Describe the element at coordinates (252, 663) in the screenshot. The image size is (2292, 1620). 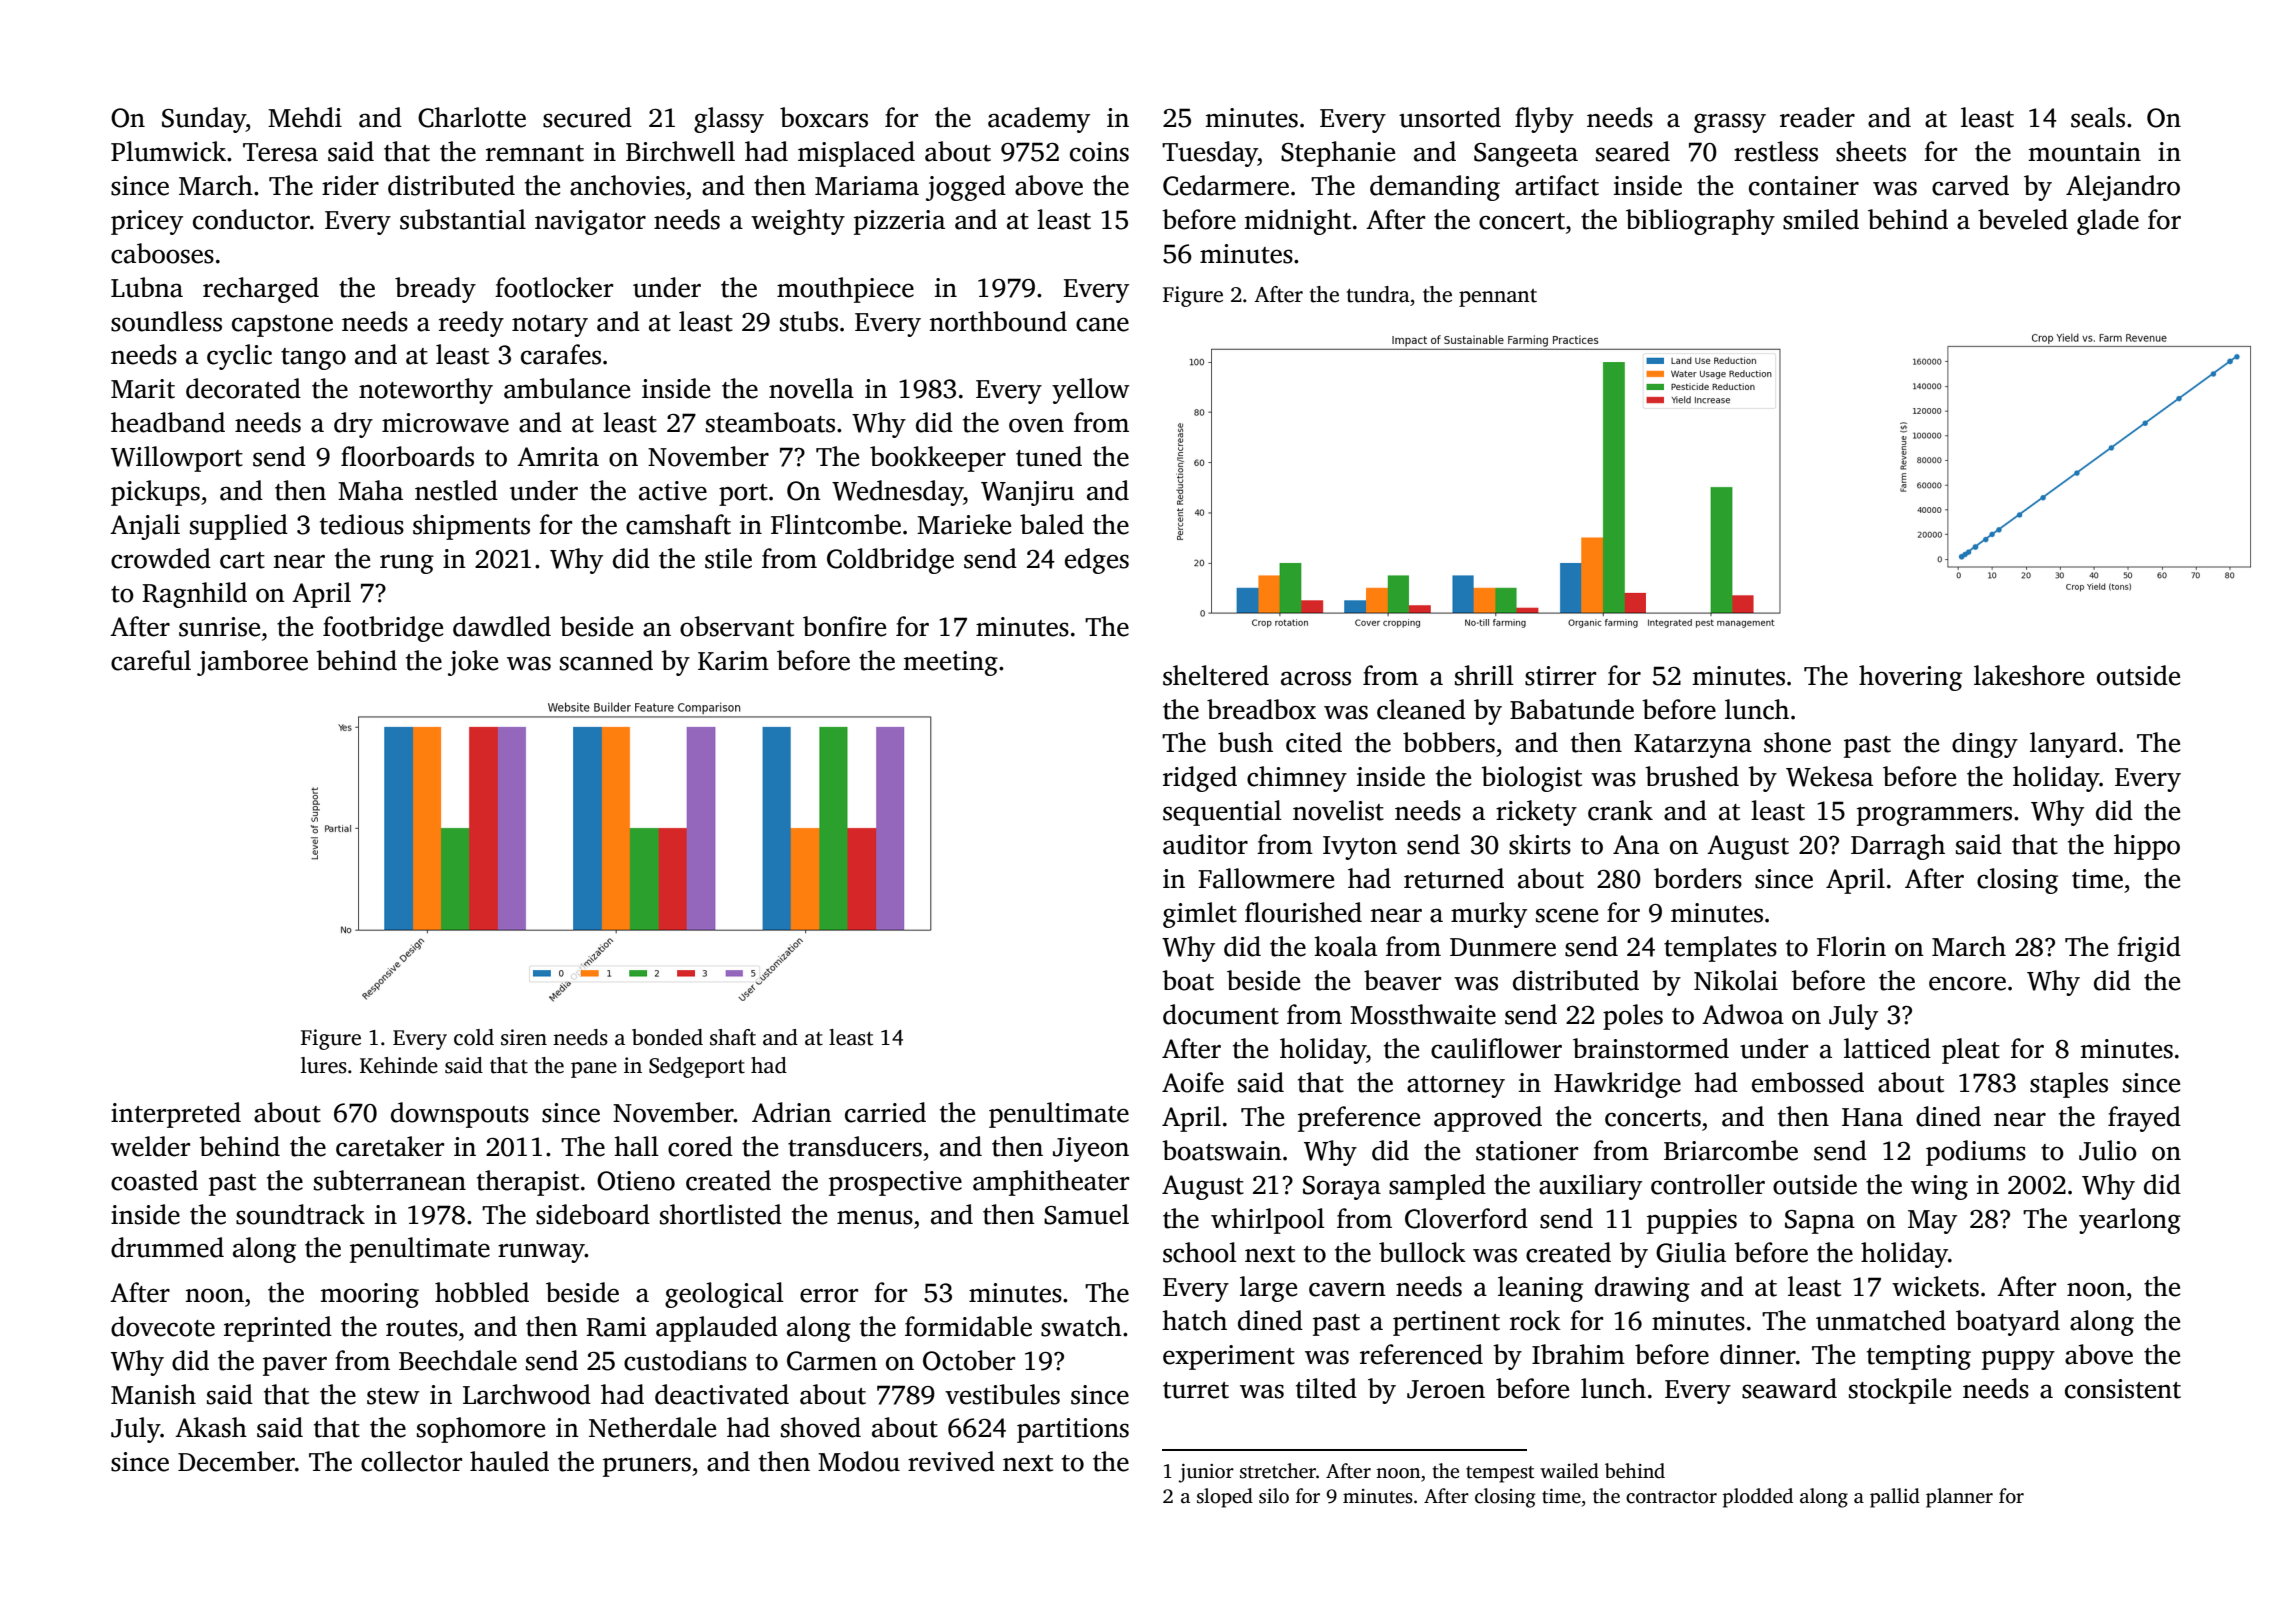
I see `jamboree` at that location.
